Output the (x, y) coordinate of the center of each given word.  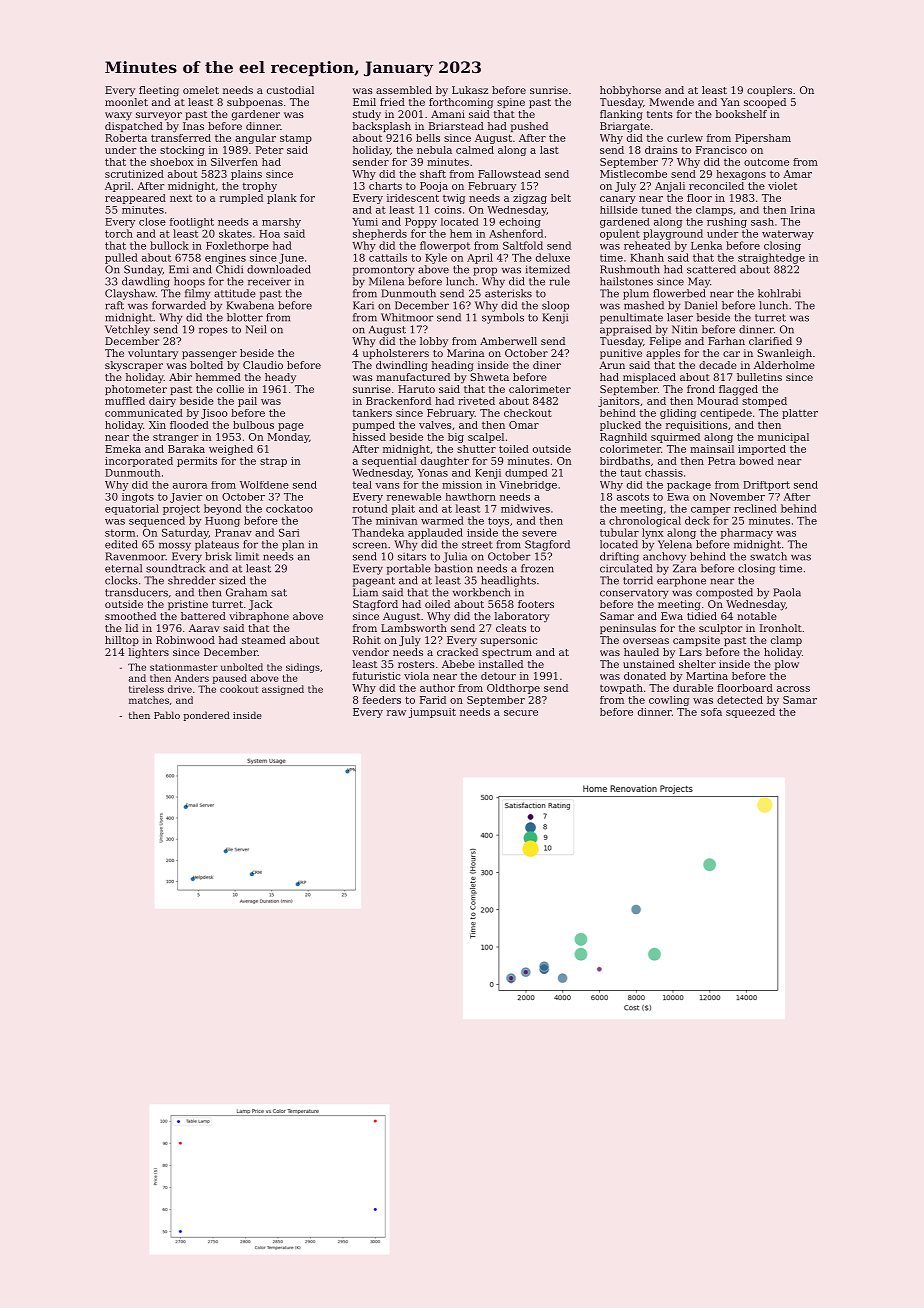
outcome (766, 162)
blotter (245, 317)
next (181, 198)
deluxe (553, 257)
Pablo (167, 715)
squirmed (675, 438)
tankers (372, 413)
